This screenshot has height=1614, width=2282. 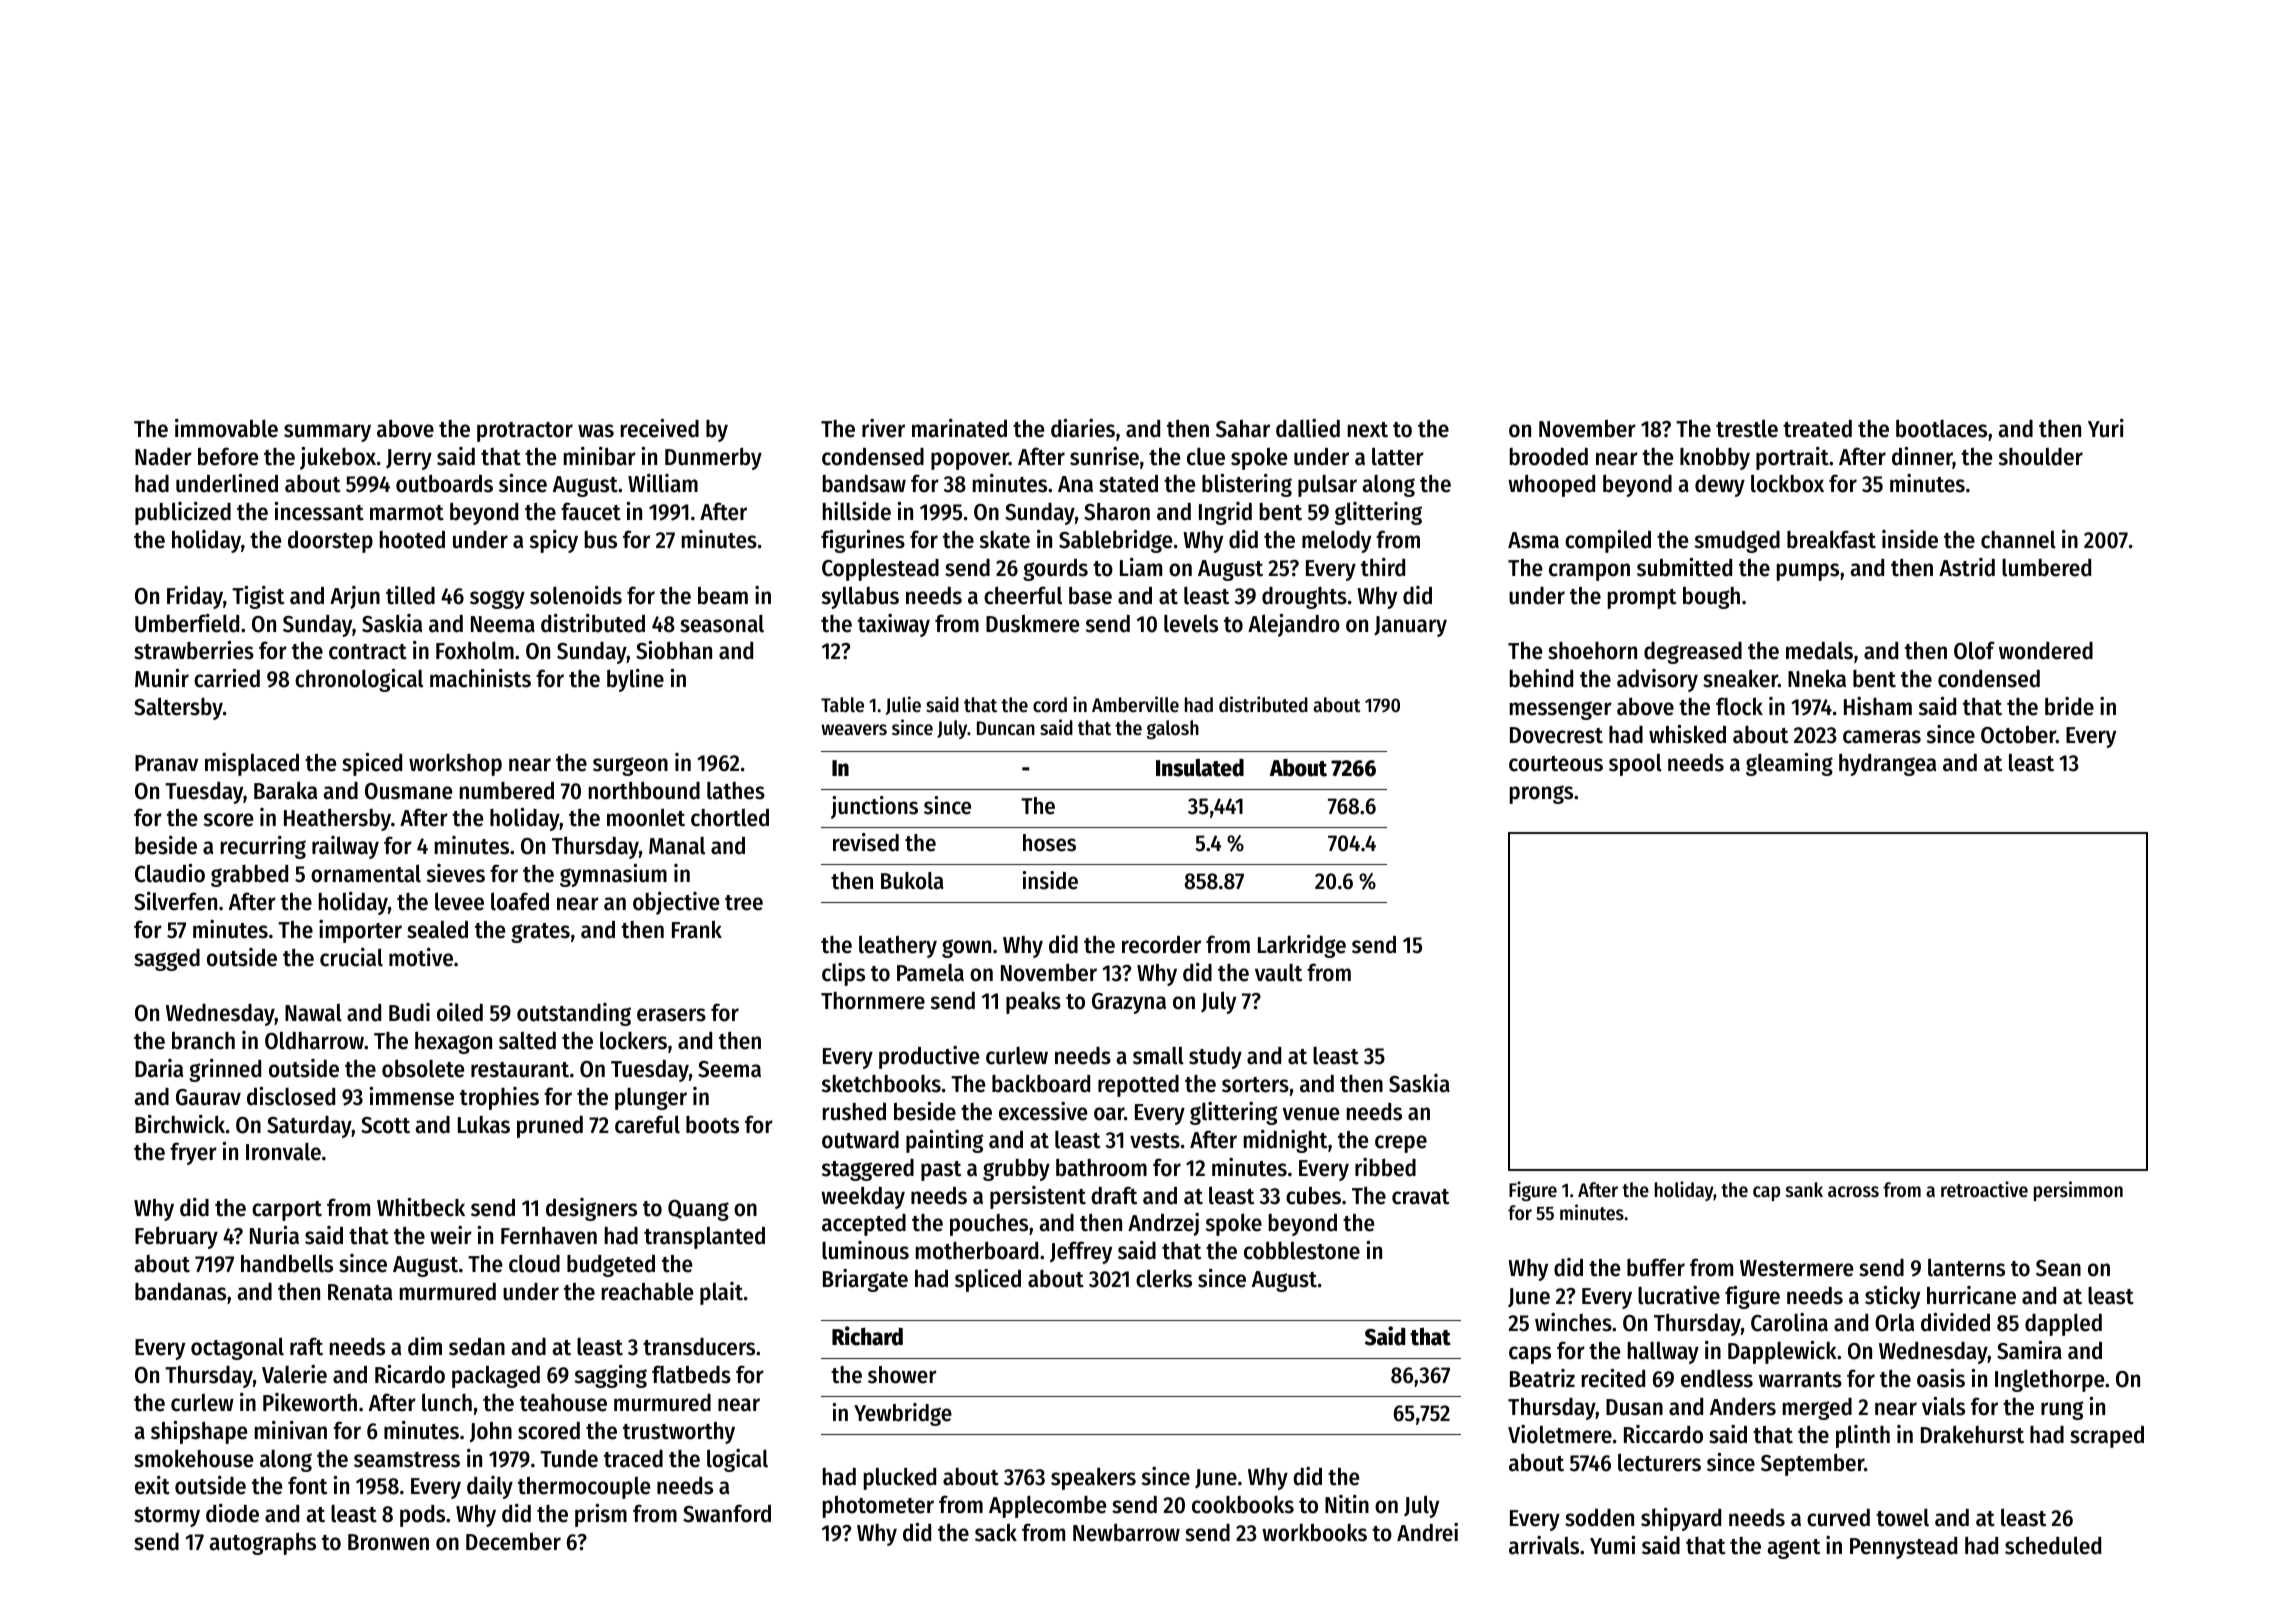 What do you see at coordinates (1117, 512) in the screenshot?
I see `Sharon` at bounding box center [1117, 512].
